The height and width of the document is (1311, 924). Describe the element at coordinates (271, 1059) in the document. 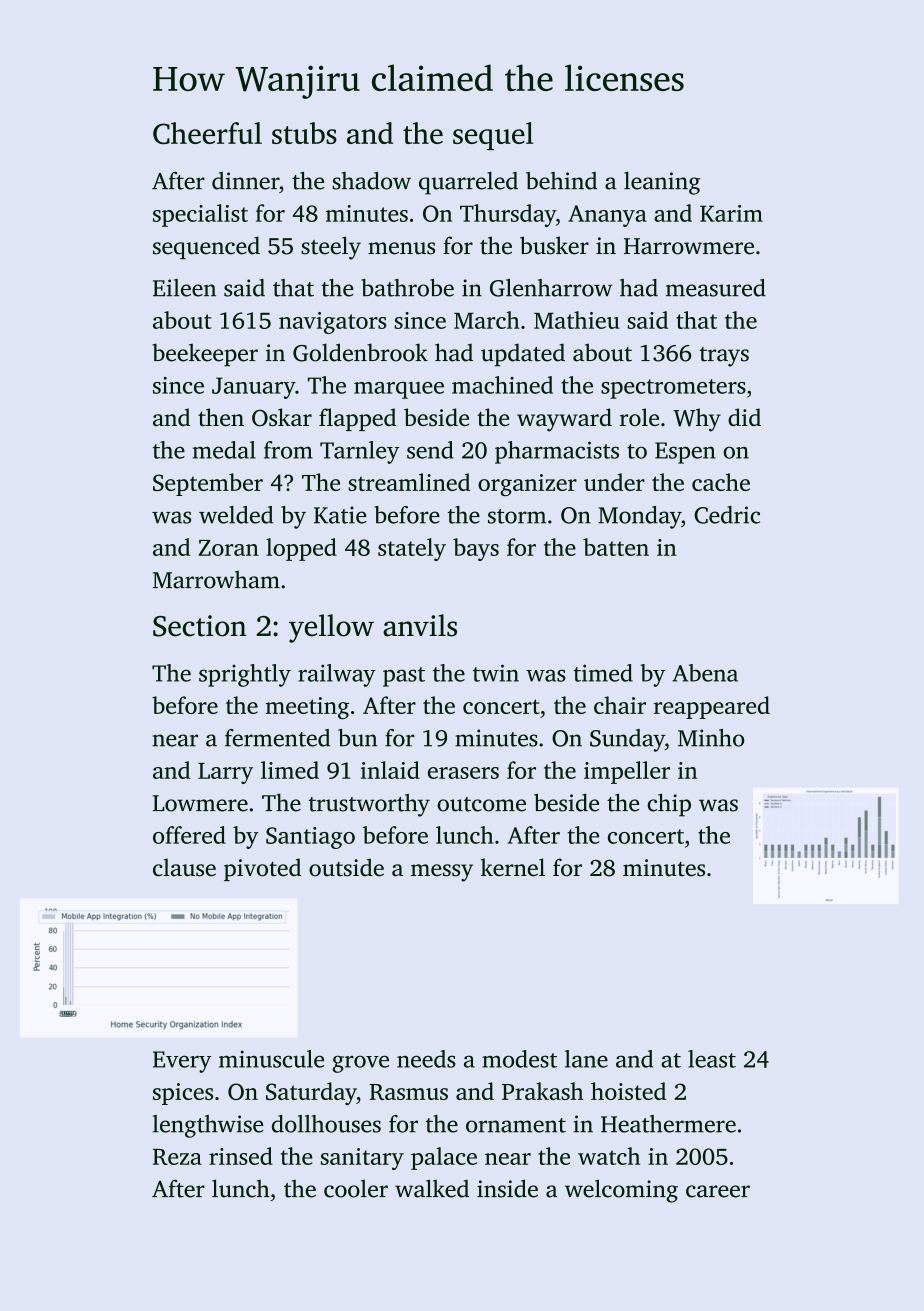

I see `minuscule` at that location.
